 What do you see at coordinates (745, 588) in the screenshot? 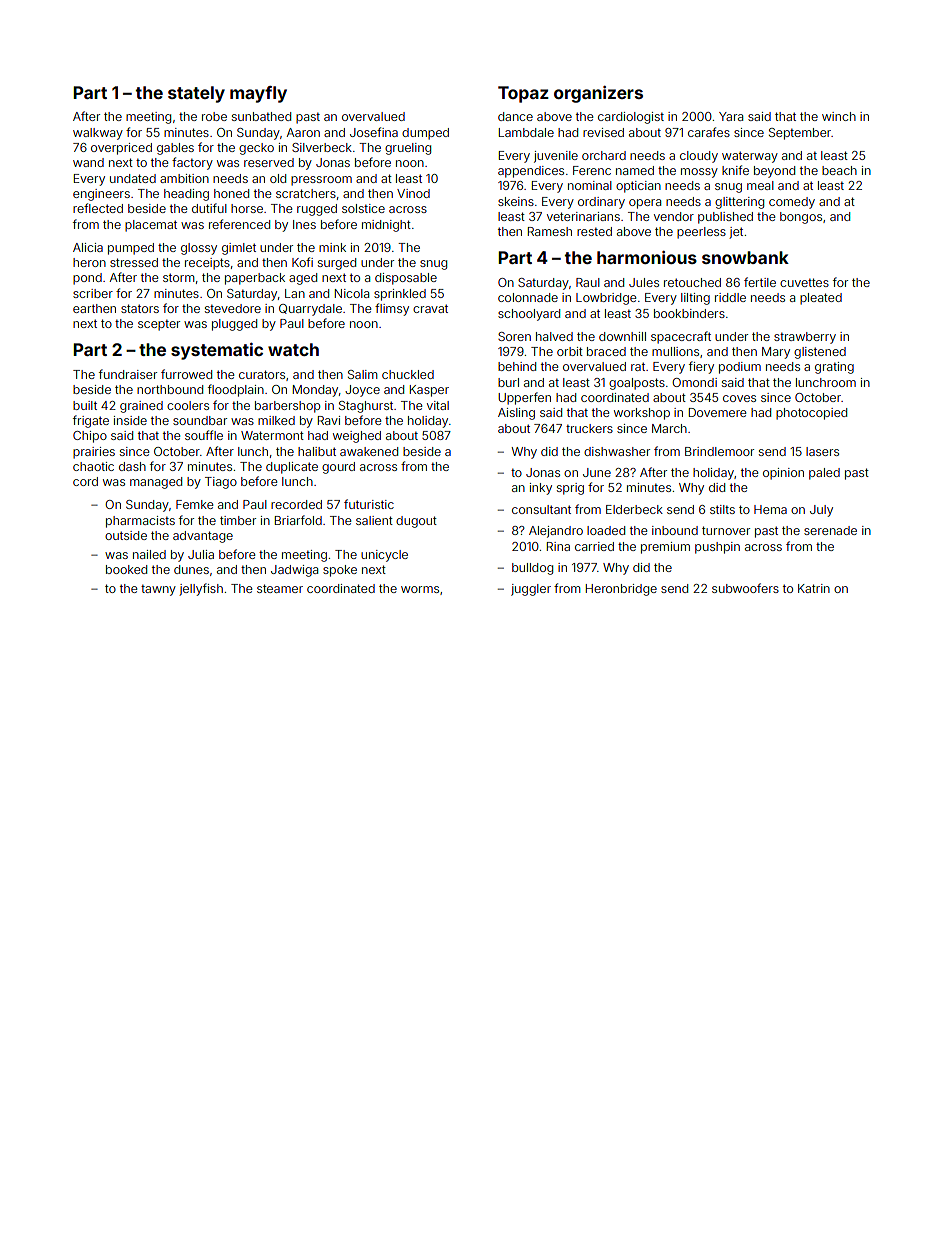
I see `subwoofers` at bounding box center [745, 588].
